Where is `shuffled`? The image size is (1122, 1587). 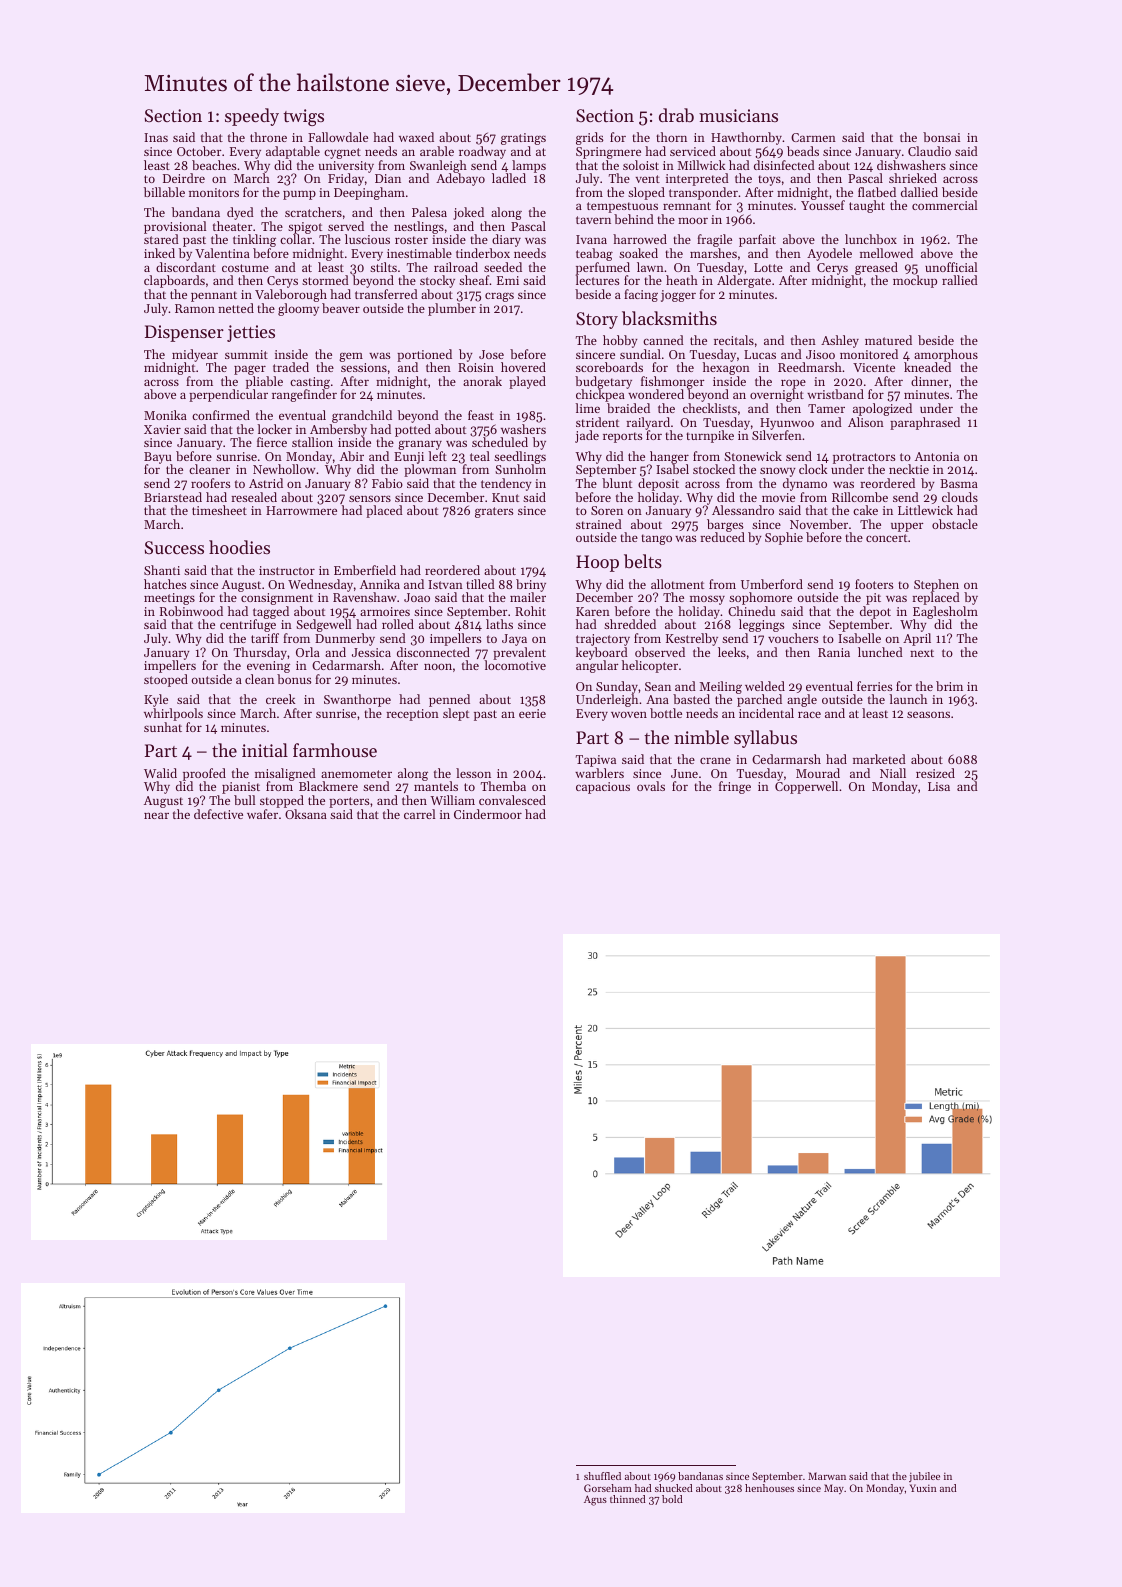 shuffled is located at coordinates (602, 1476).
